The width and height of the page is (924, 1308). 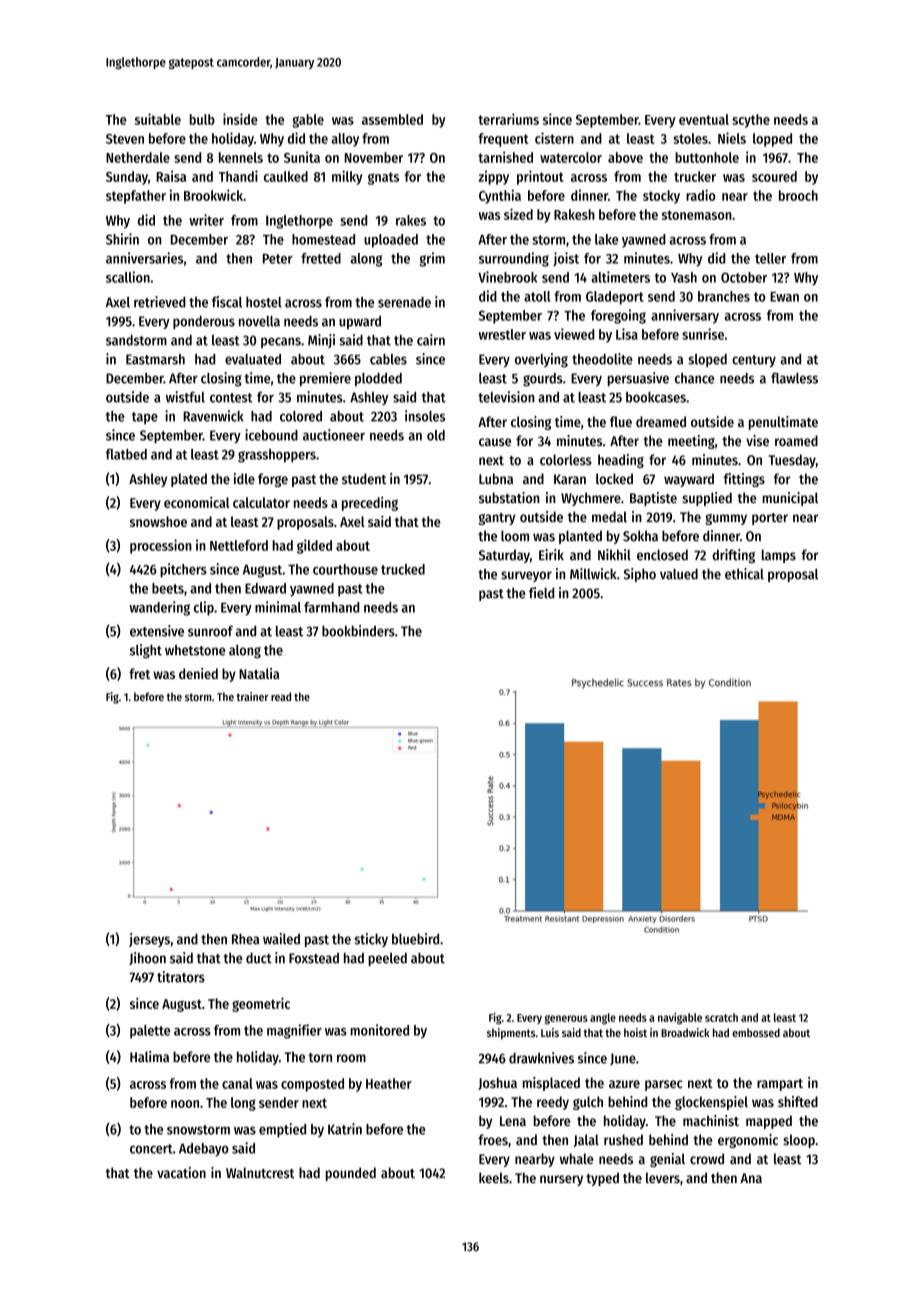 What do you see at coordinates (281, 696) in the page?
I see `read` at bounding box center [281, 696].
